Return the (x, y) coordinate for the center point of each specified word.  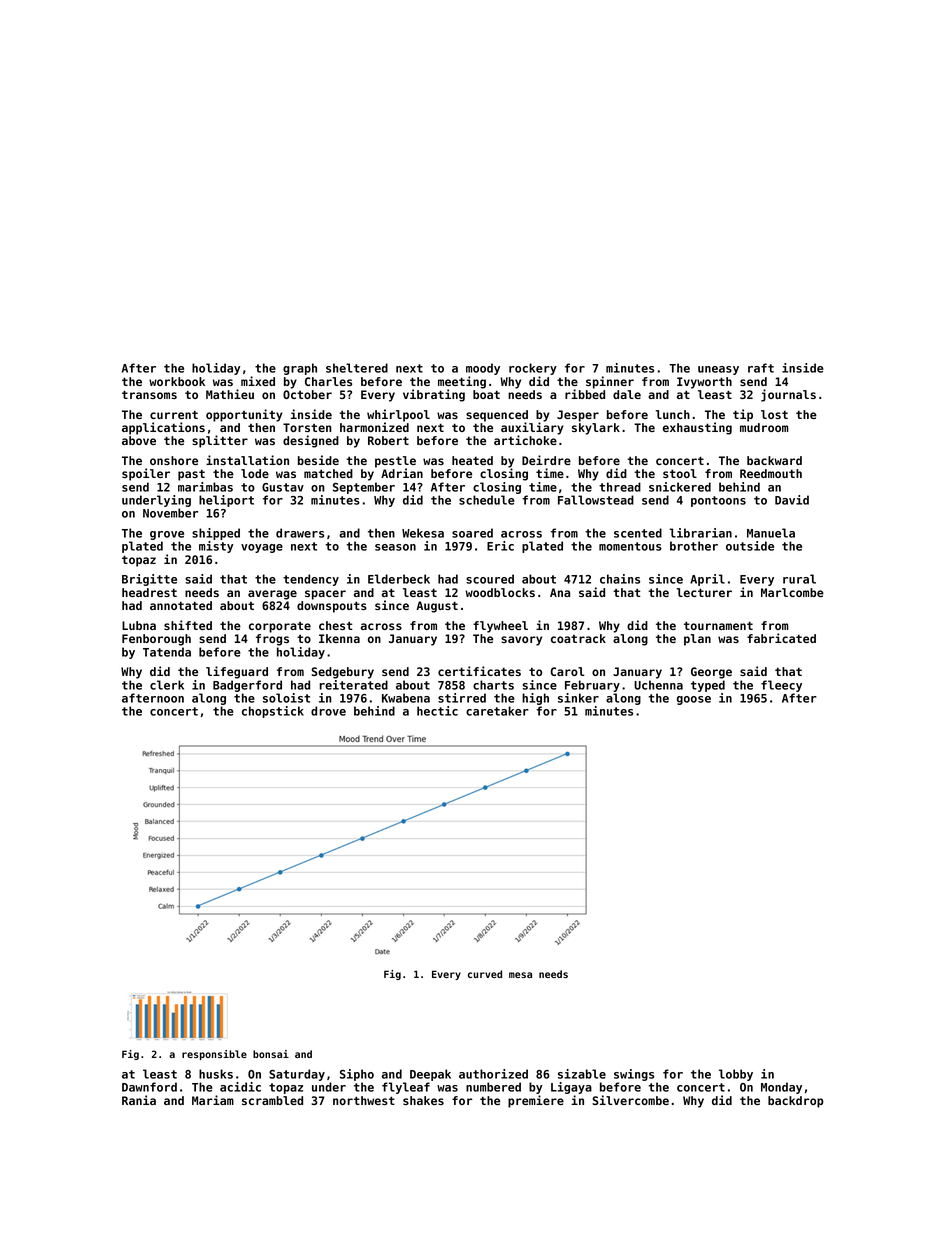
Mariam (213, 1100)
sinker (578, 698)
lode (255, 473)
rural (799, 579)
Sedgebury (342, 673)
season (395, 547)
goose (694, 700)
